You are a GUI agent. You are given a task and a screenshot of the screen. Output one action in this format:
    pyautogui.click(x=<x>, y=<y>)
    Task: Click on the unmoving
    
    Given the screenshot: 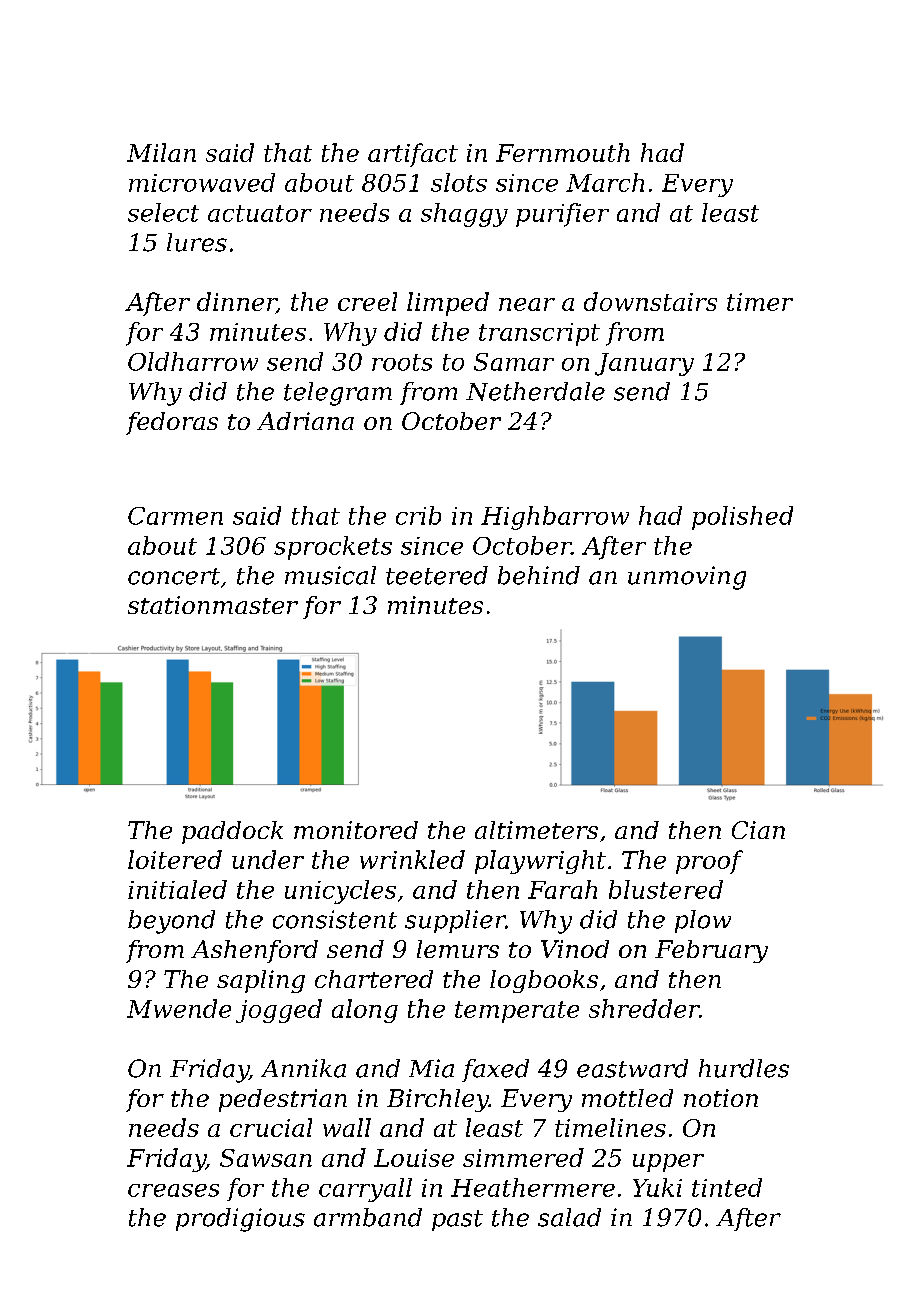 What is the action you would take?
    pyautogui.click(x=687, y=578)
